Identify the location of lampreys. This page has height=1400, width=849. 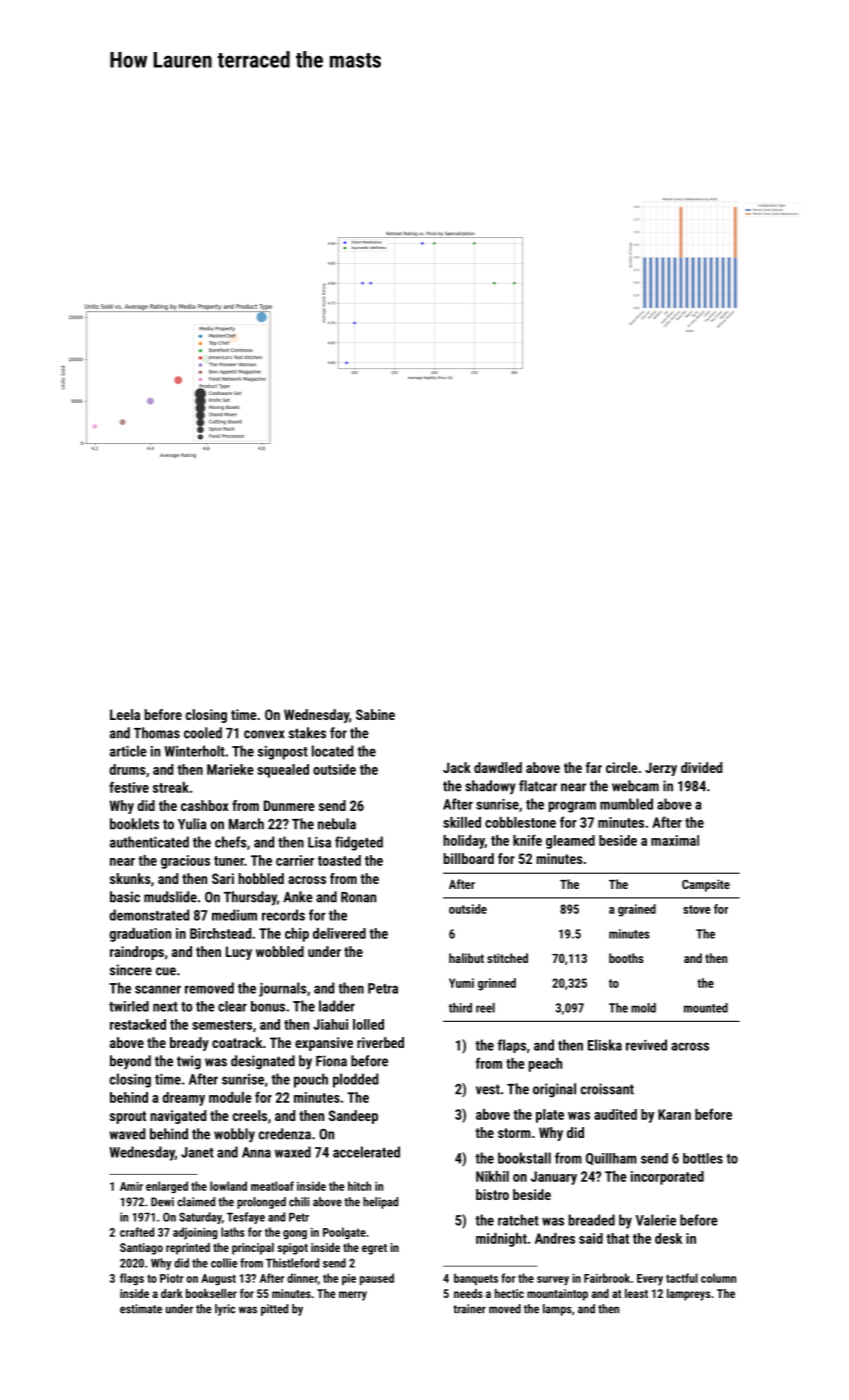
(689, 1295).
